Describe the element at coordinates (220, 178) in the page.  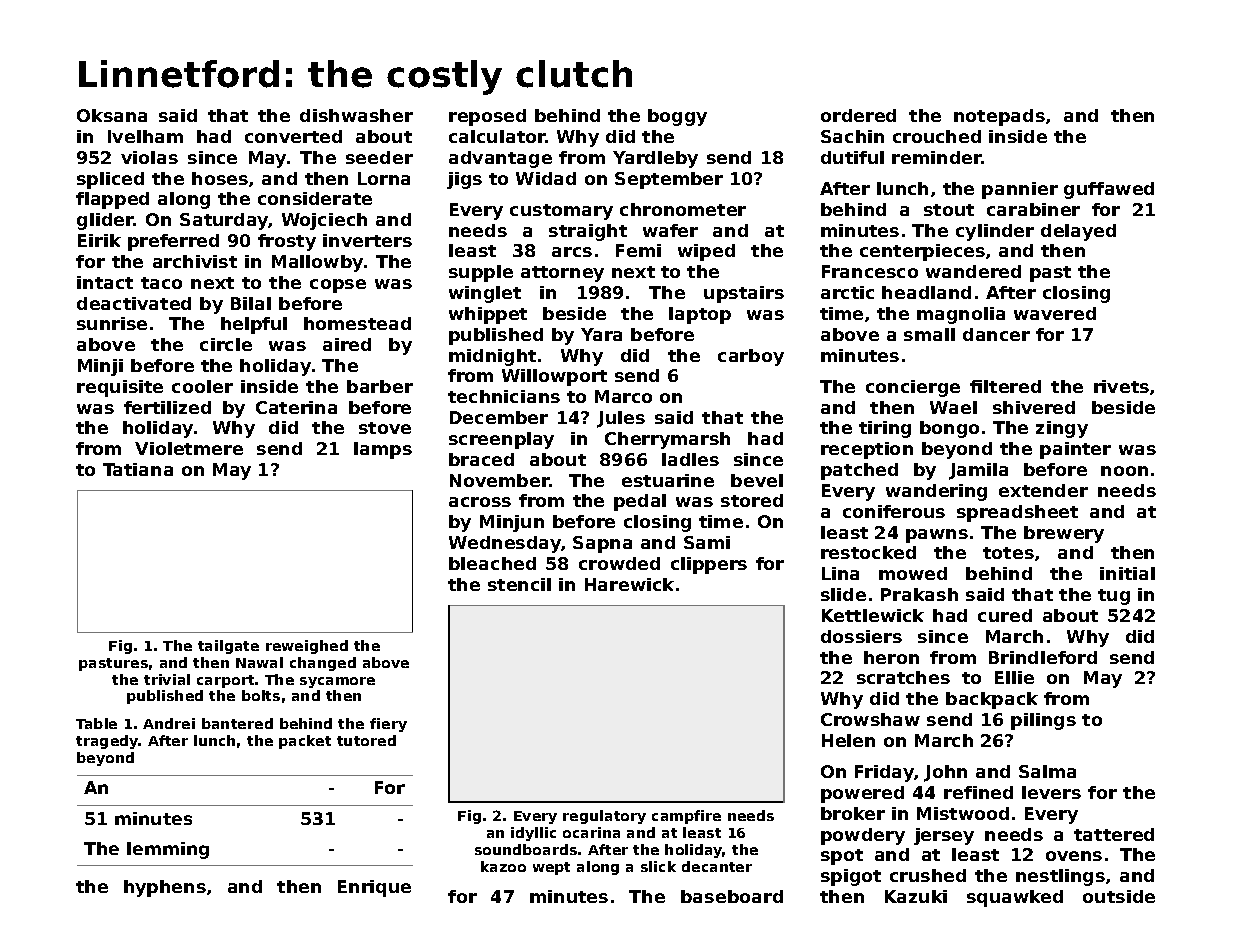
I see `hoses` at that location.
